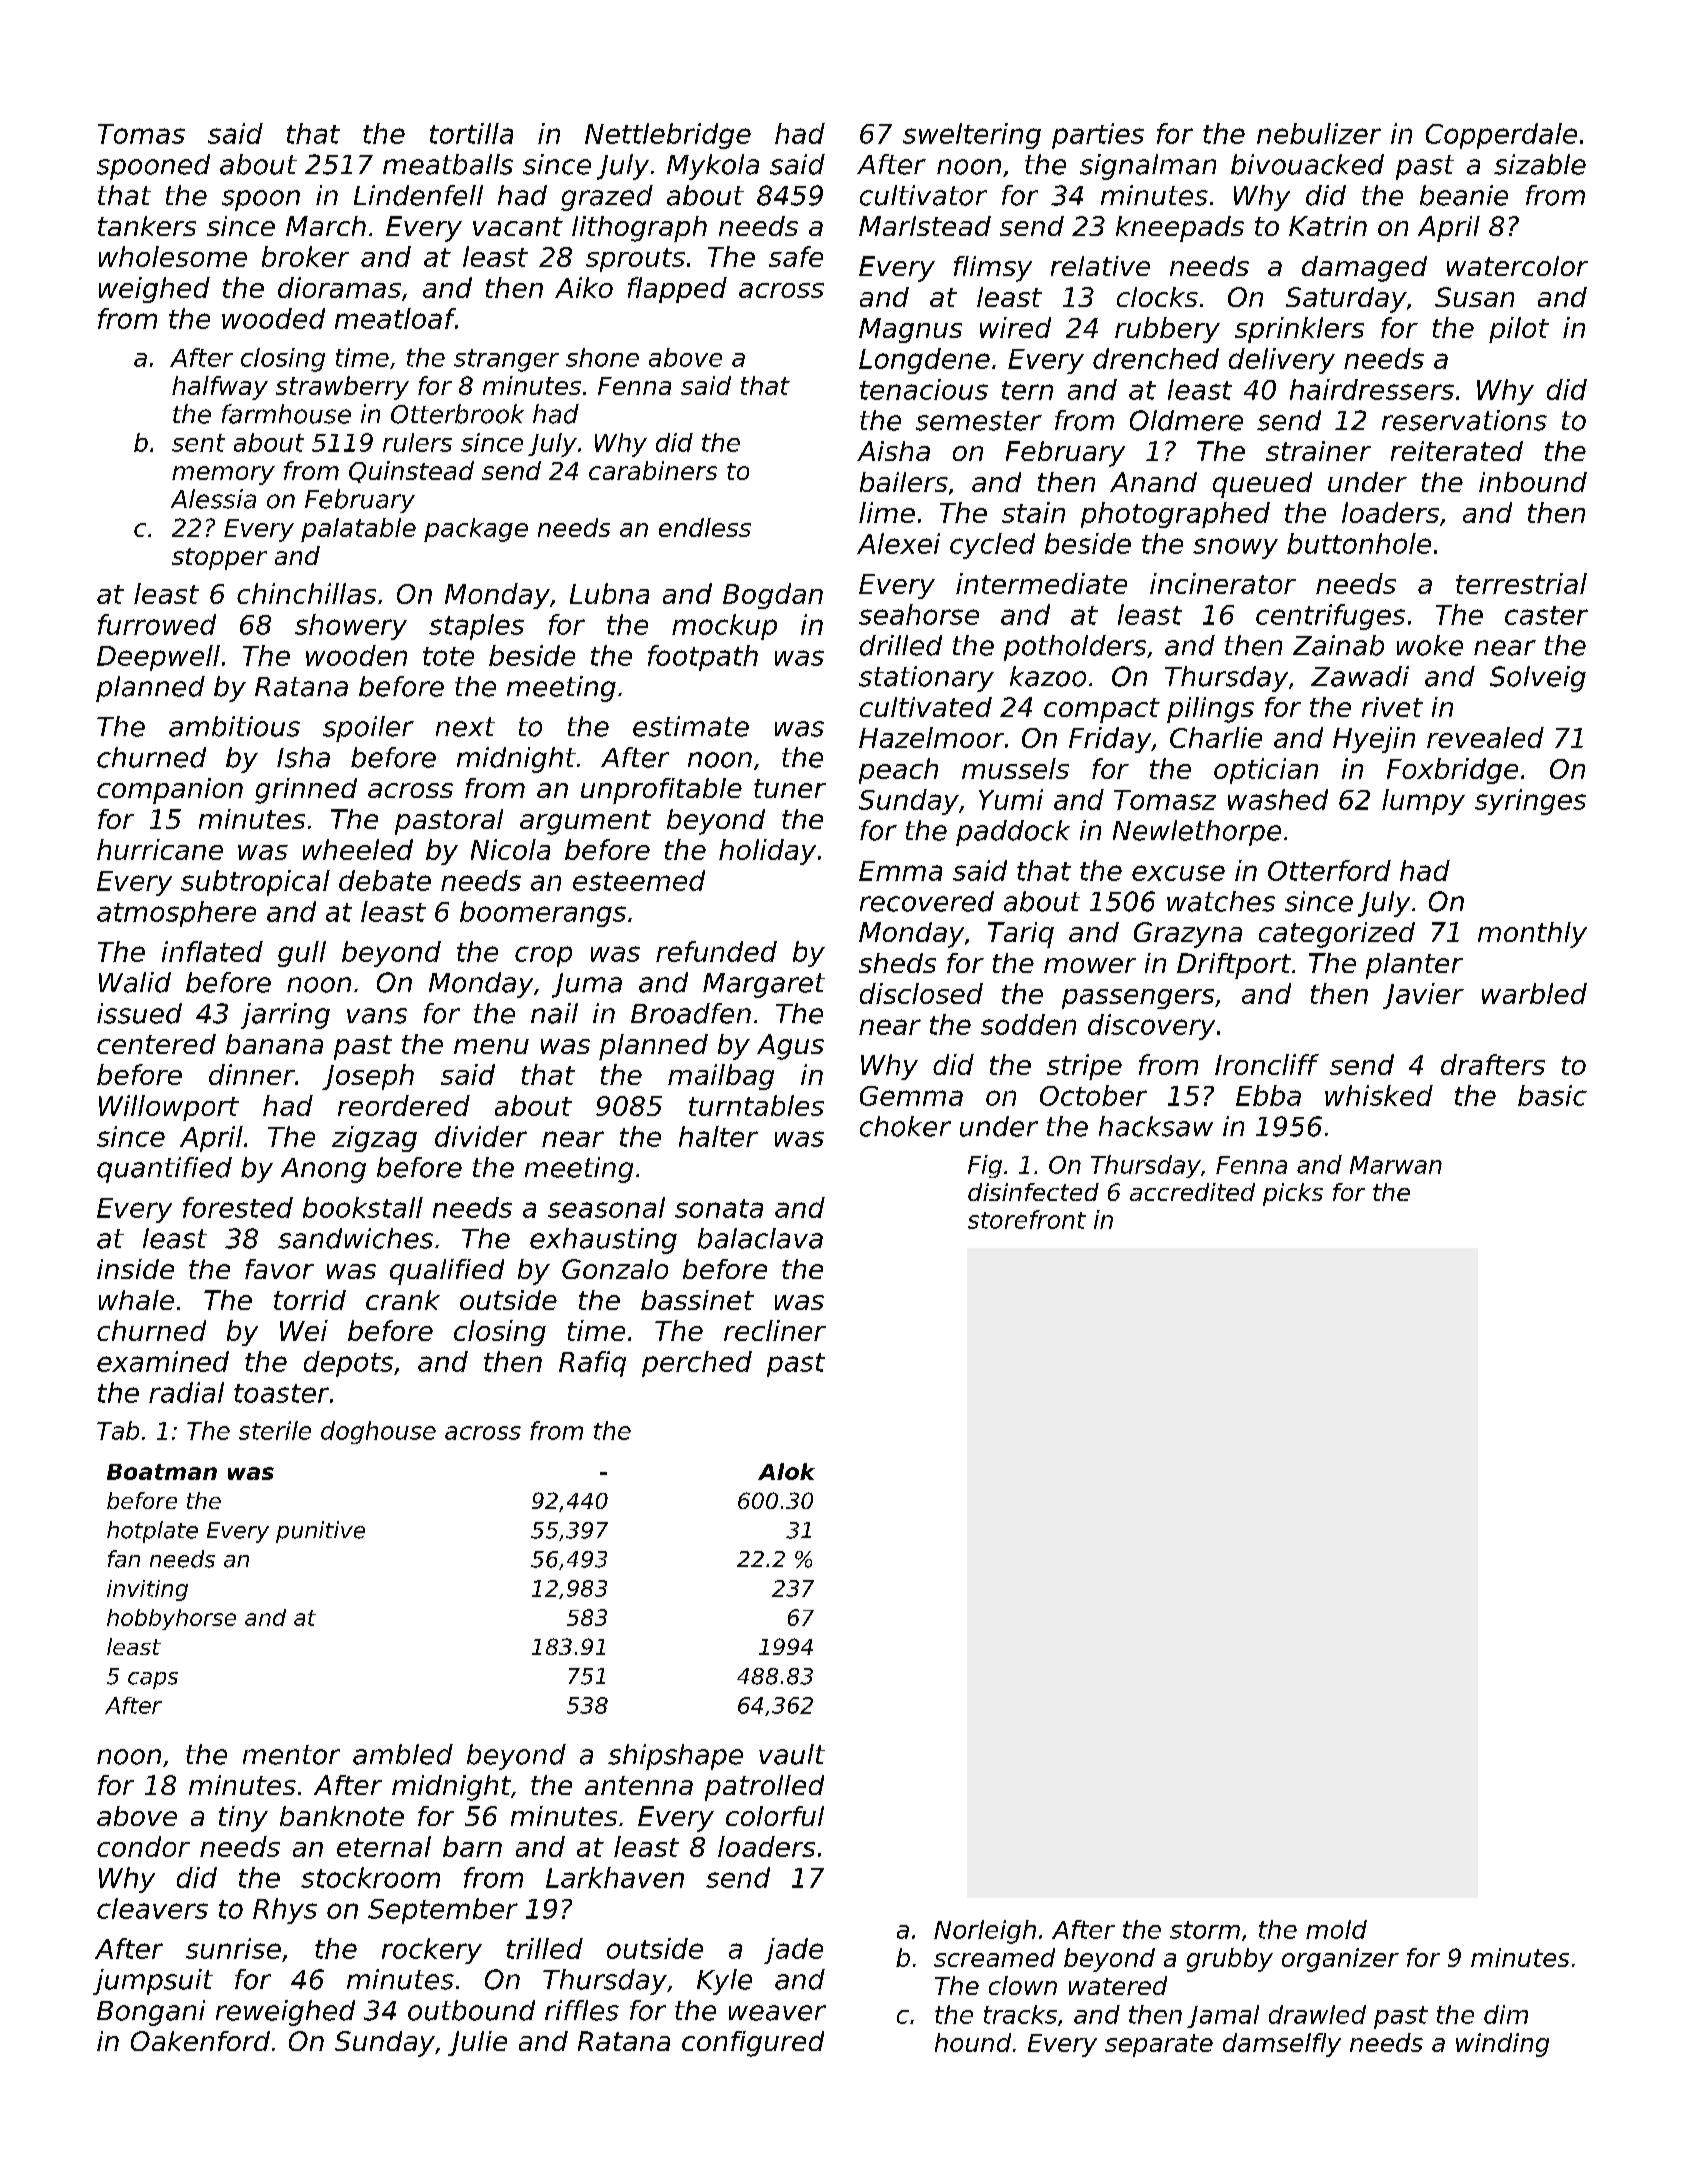 The width and height of the screenshot is (1683, 2178). Describe the element at coordinates (1299, 330) in the screenshot. I see `sprinklers` at that location.
